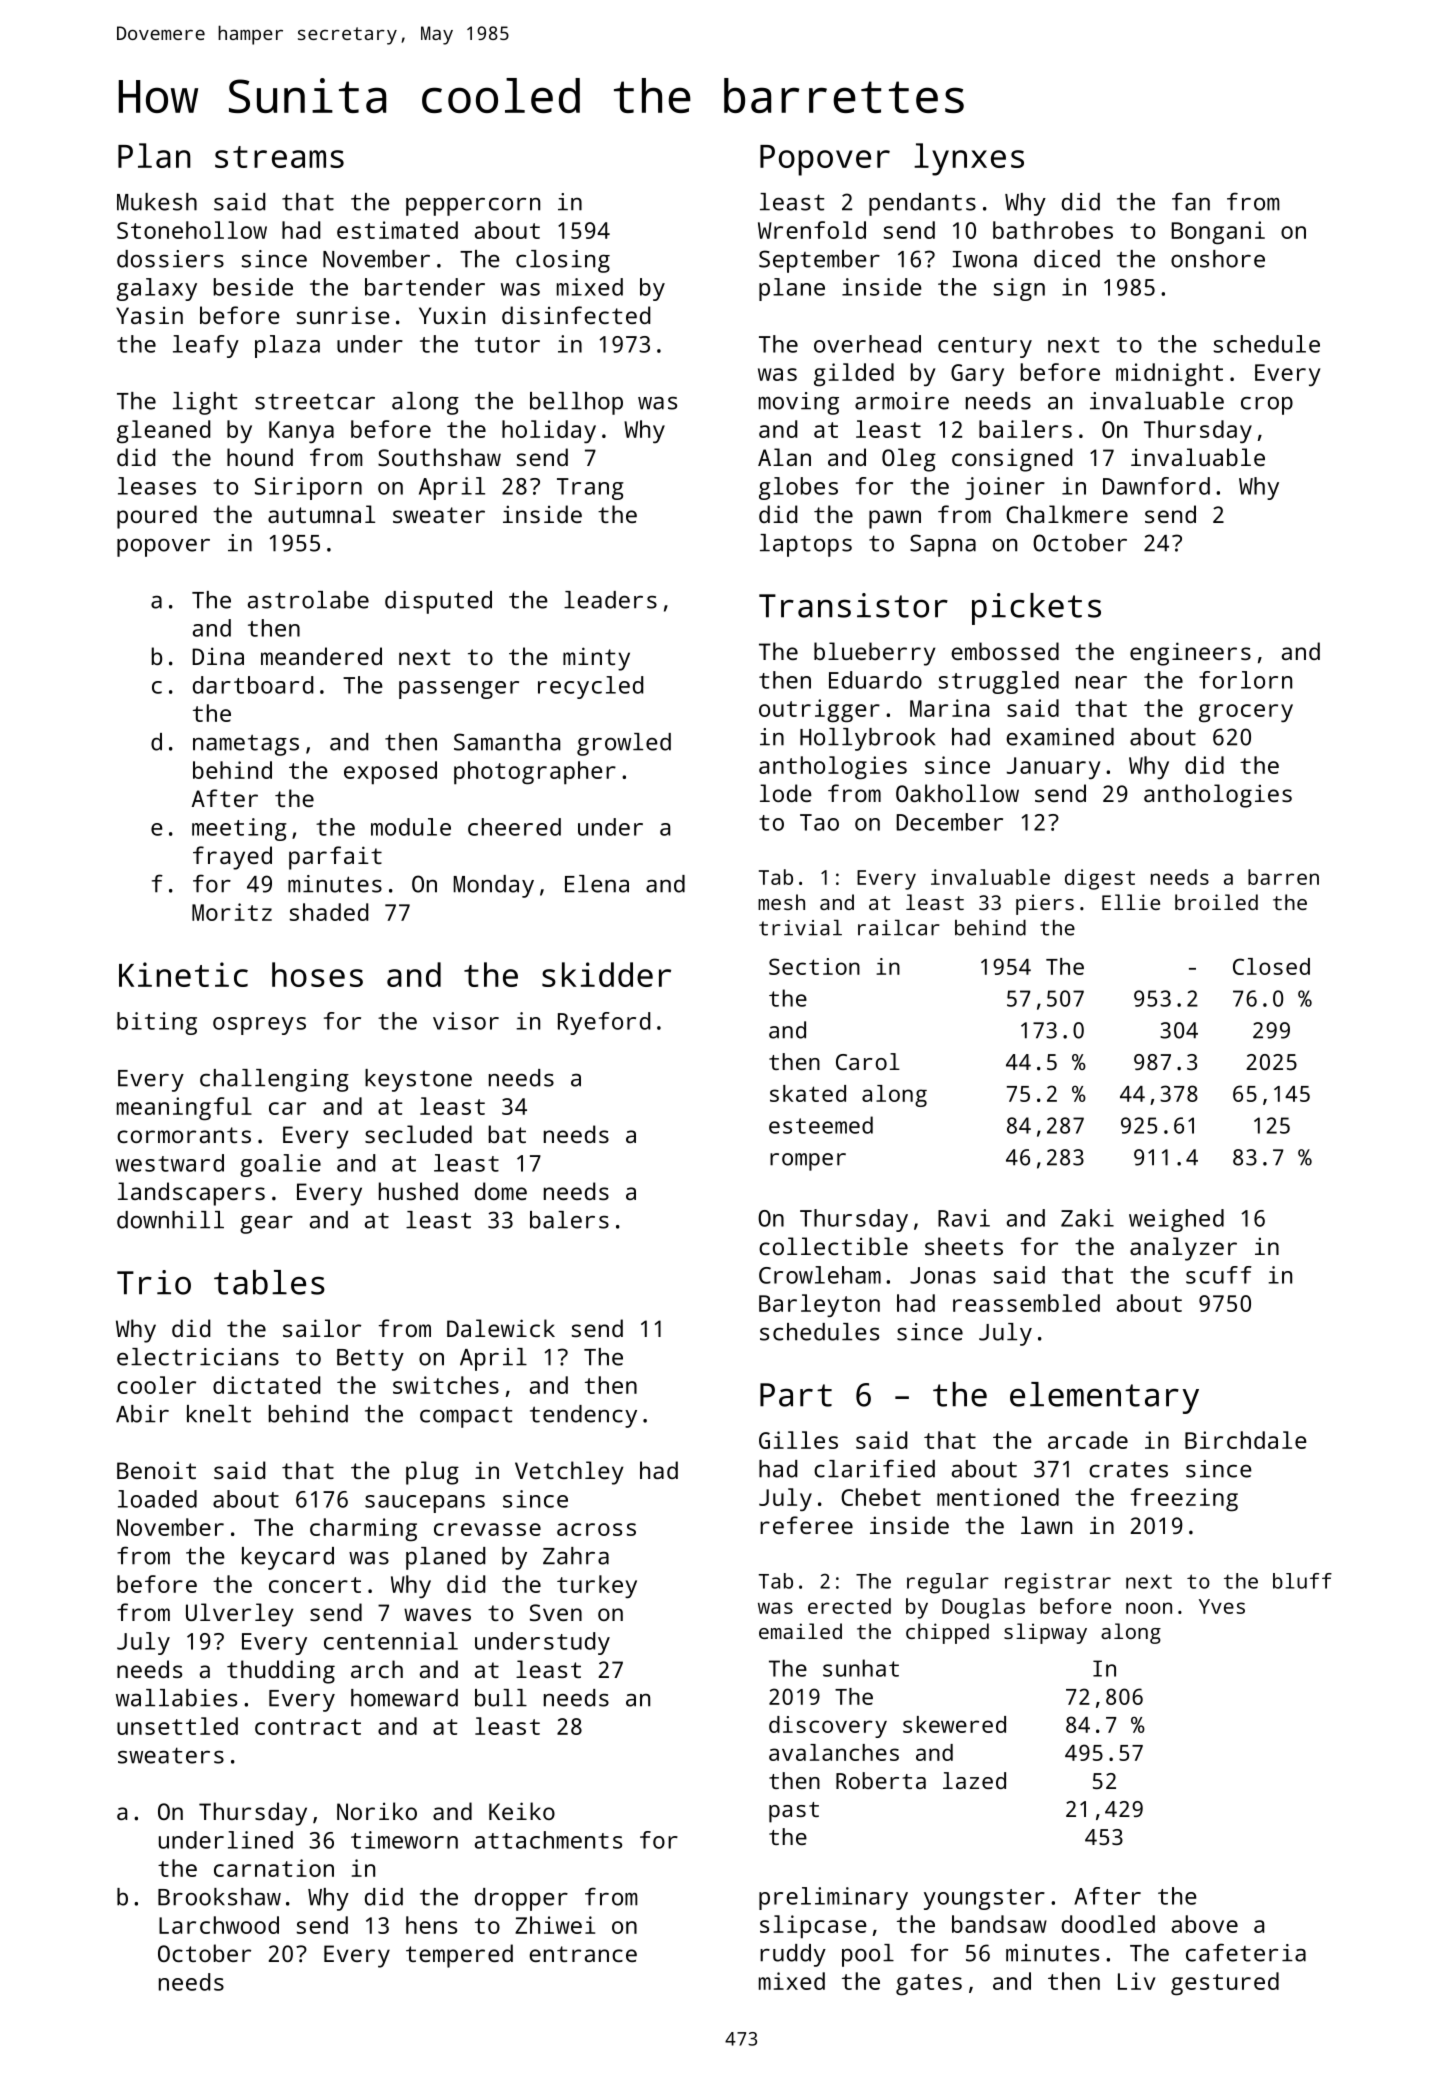  Describe the element at coordinates (1267, 406) in the page. I see `crop` at that location.
